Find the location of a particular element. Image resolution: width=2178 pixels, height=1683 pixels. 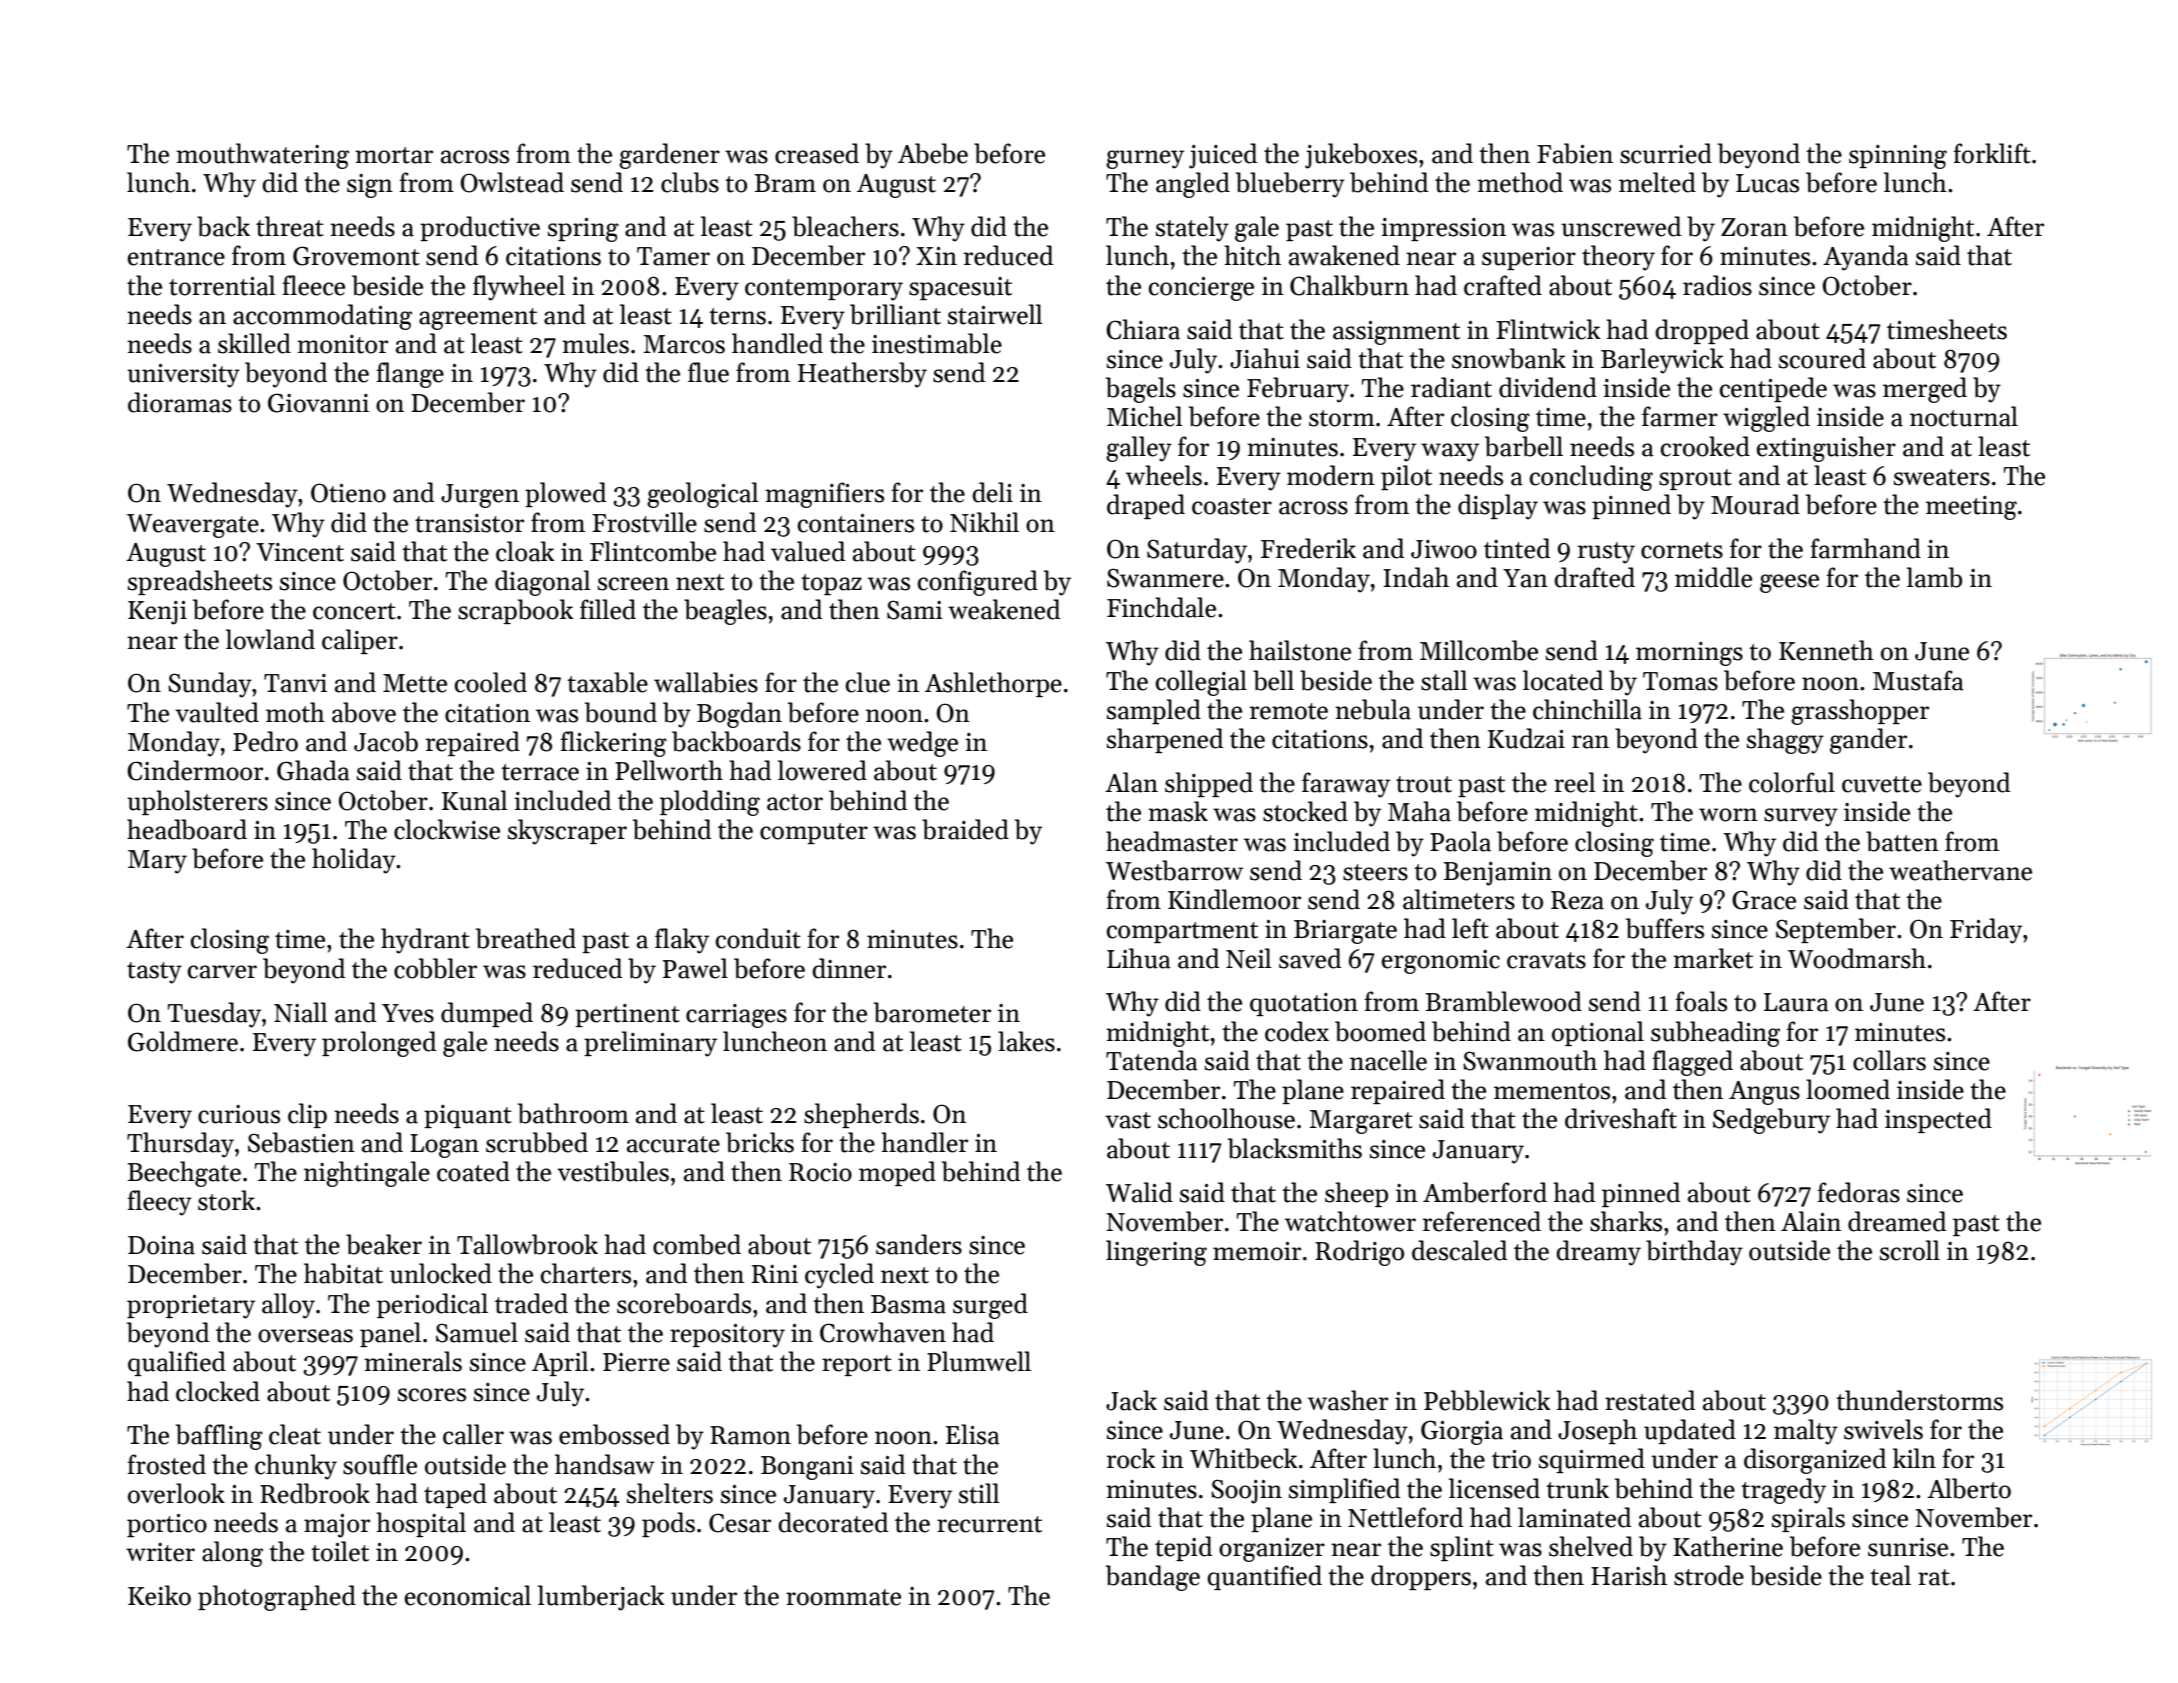

clue is located at coordinates (868, 682).
